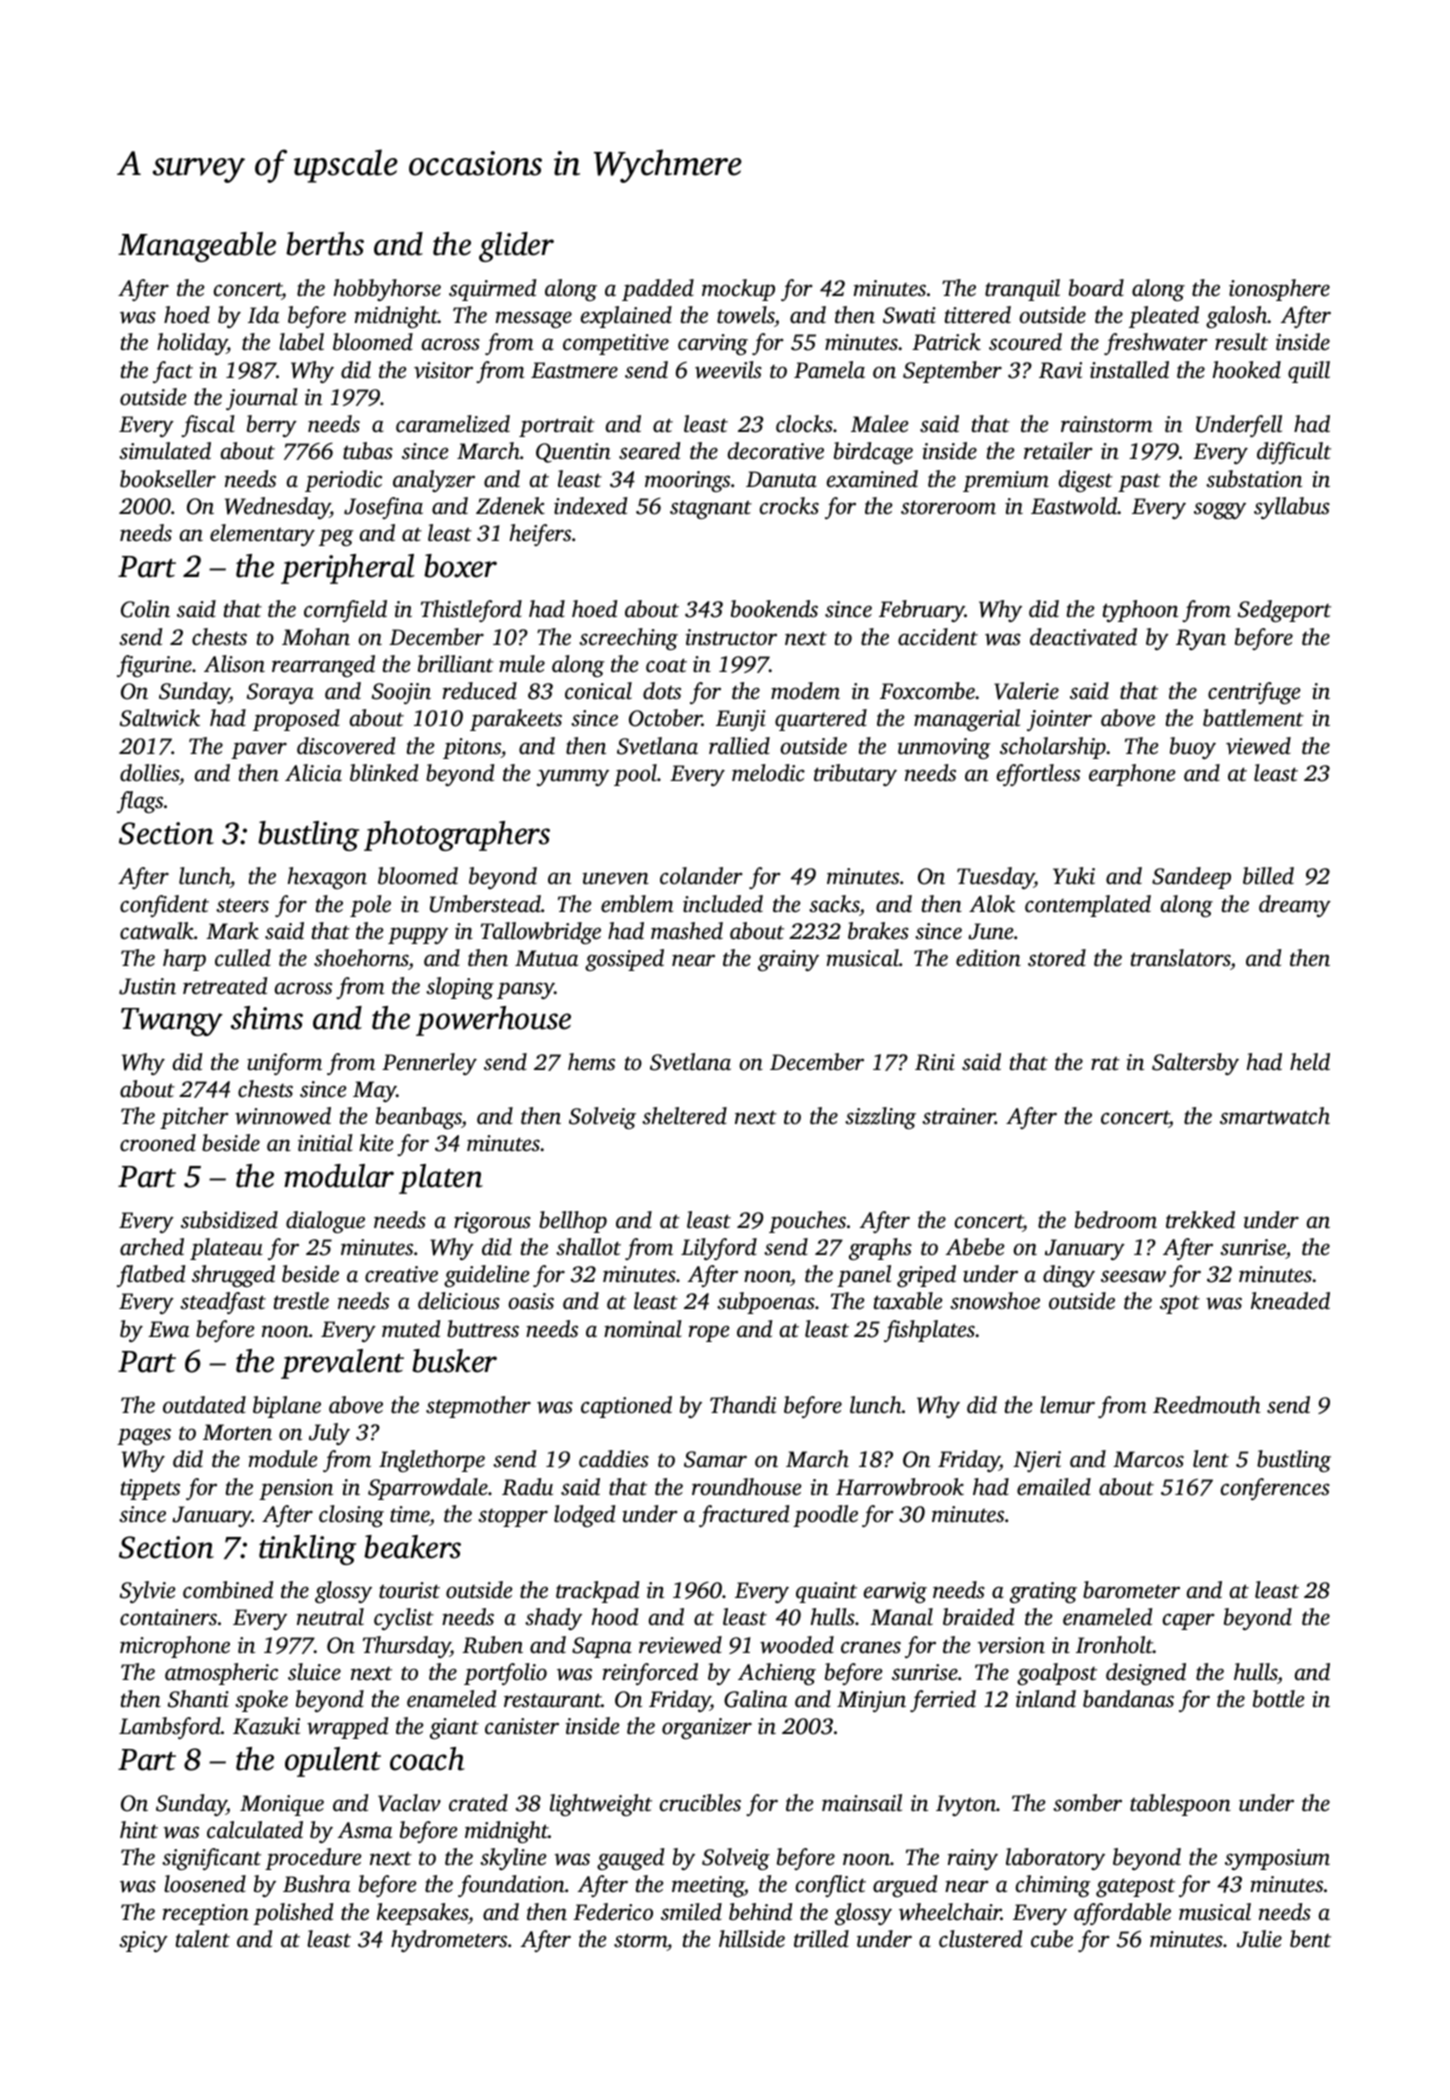  I want to click on Galina, so click(755, 1699).
